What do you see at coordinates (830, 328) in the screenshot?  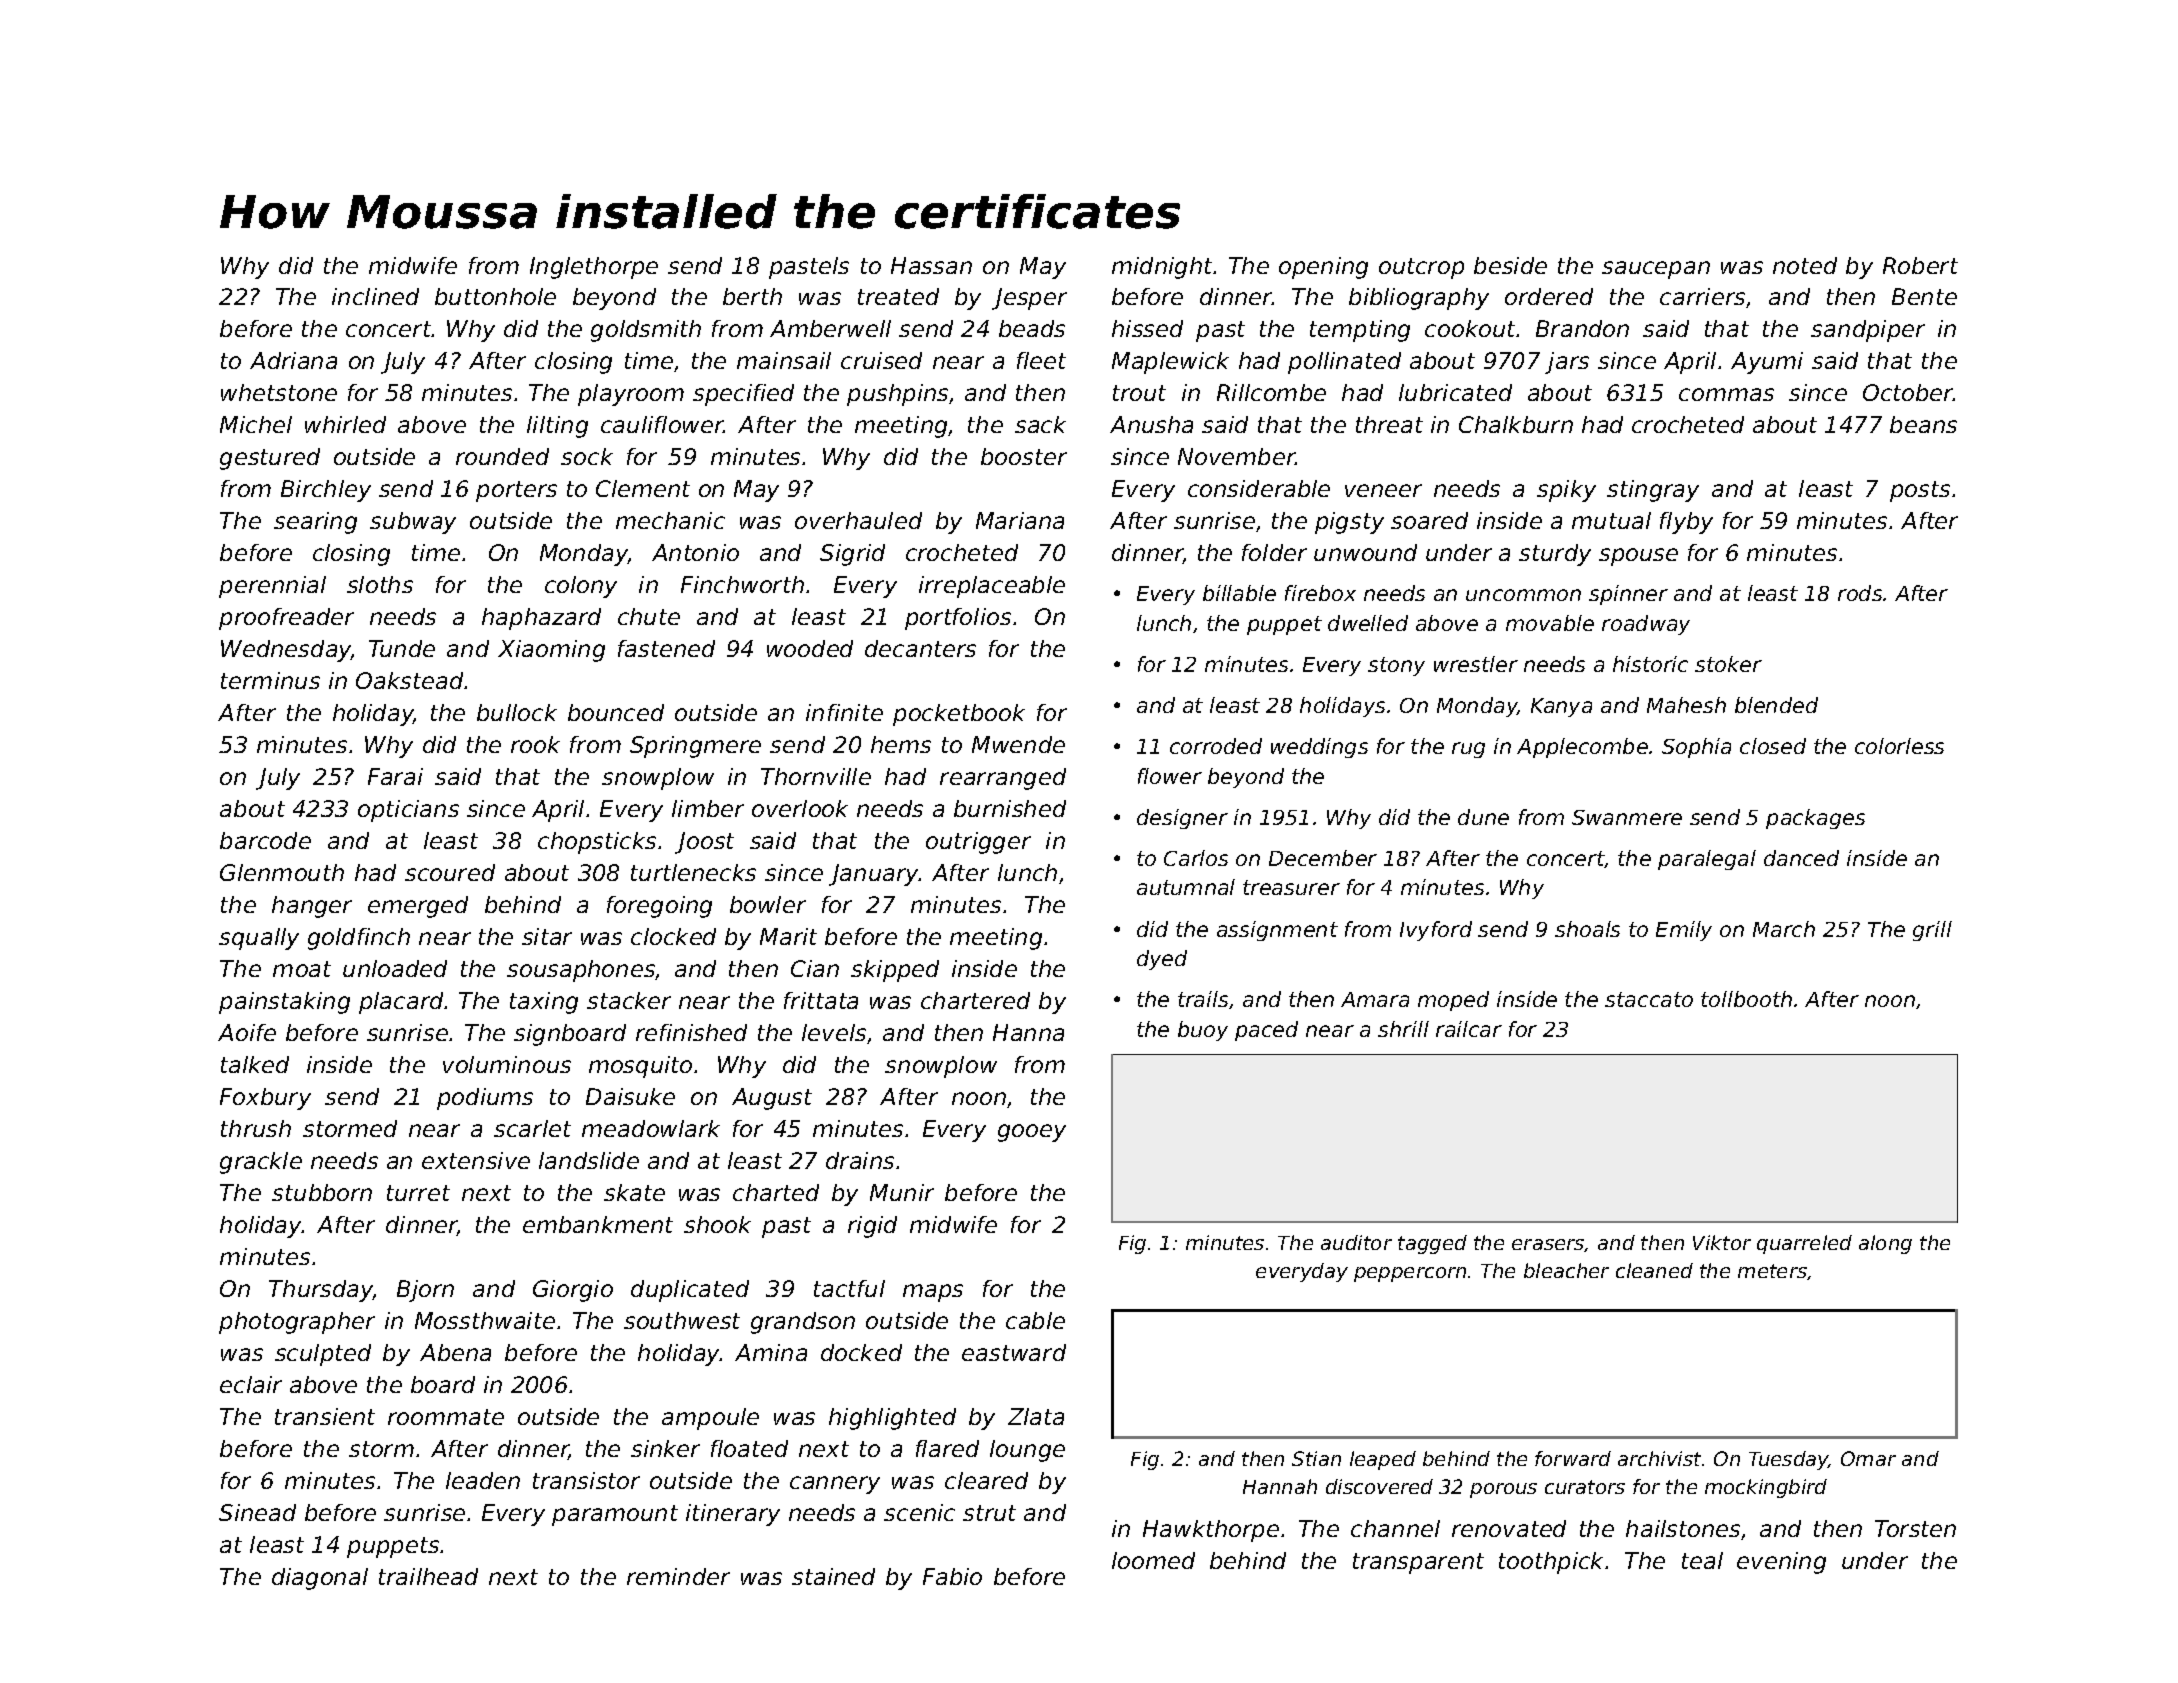 I see `Amberwell` at bounding box center [830, 328].
